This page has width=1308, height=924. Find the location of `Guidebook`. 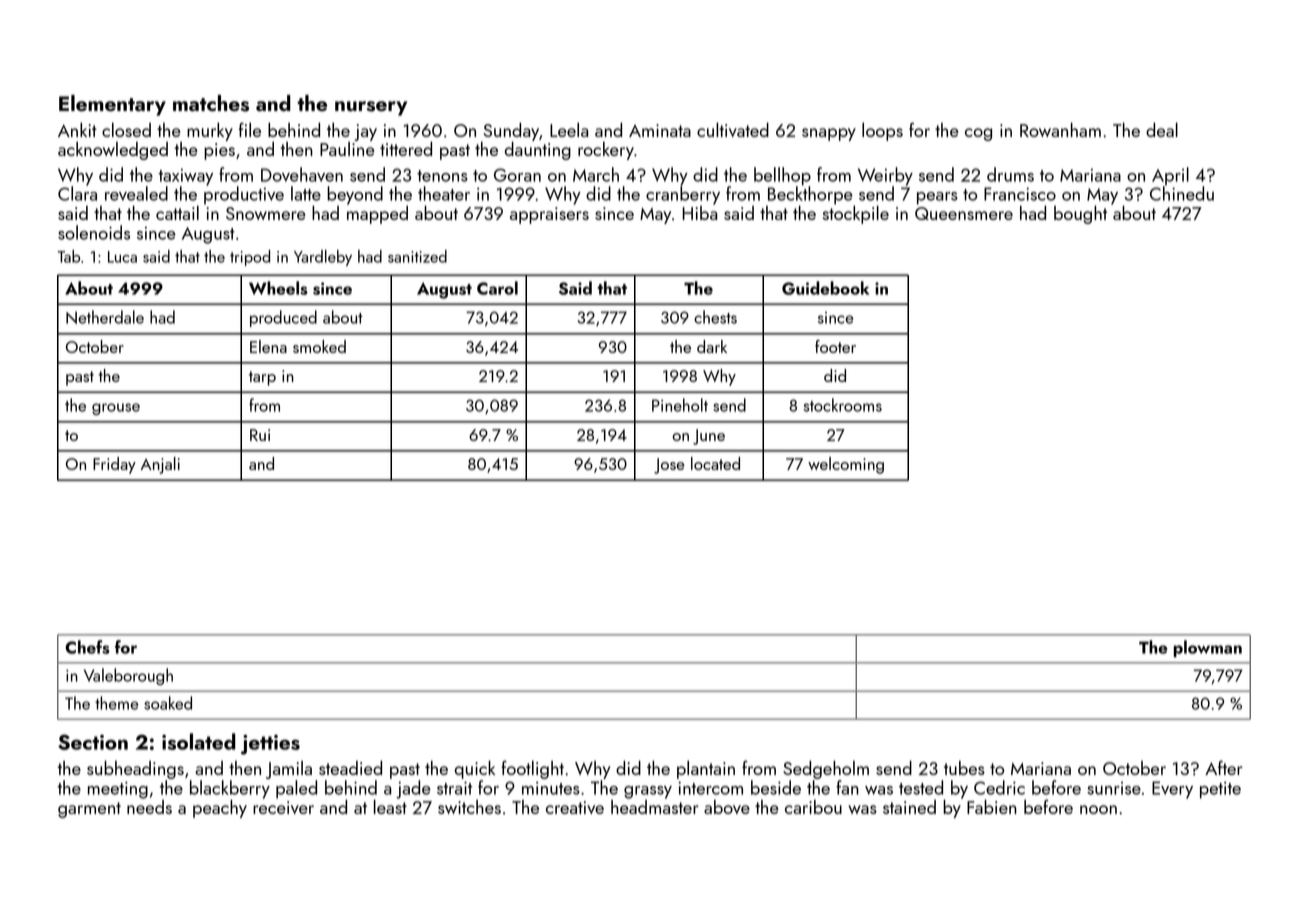

Guidebook is located at coordinates (825, 288).
